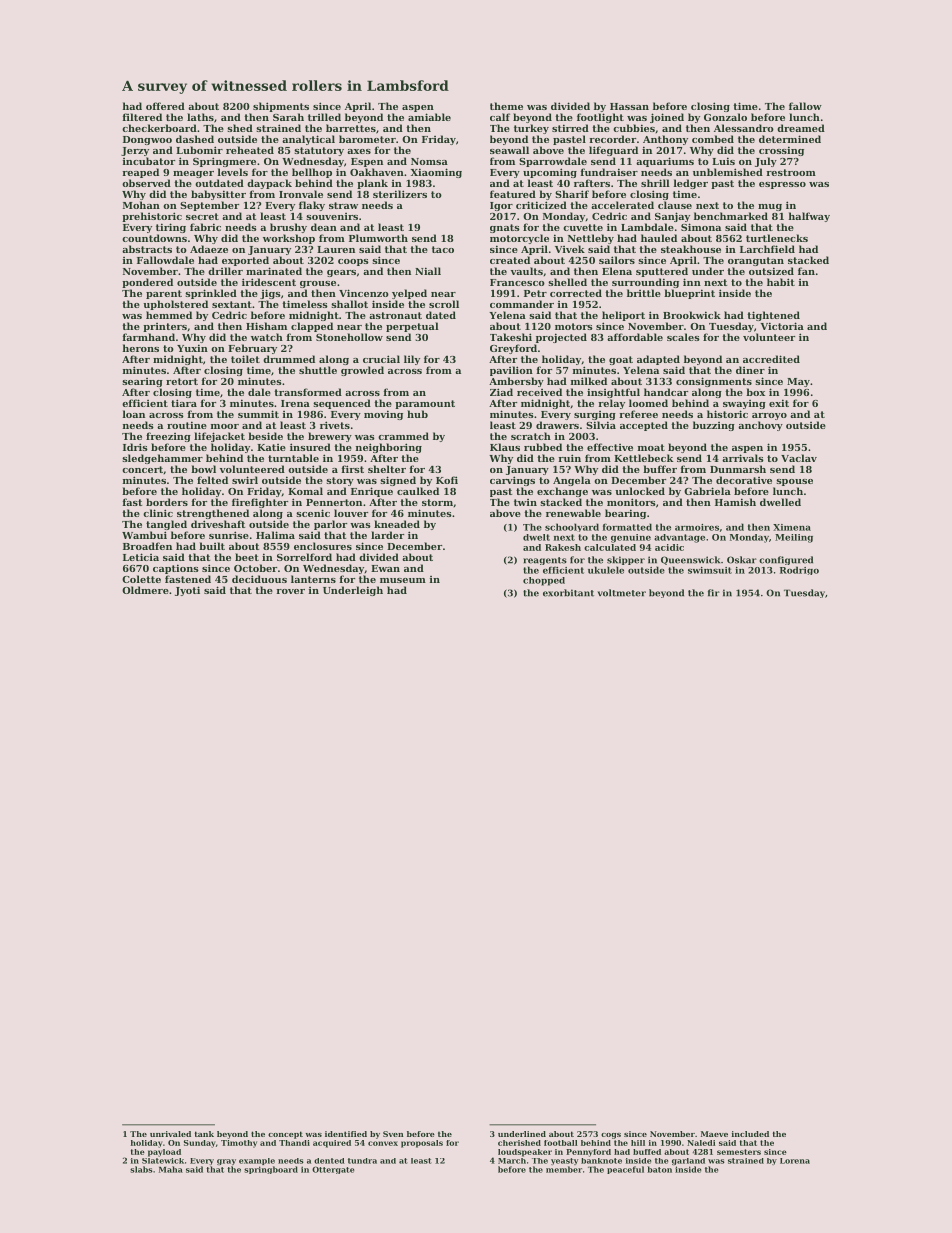  I want to click on Sven, so click(393, 1134).
